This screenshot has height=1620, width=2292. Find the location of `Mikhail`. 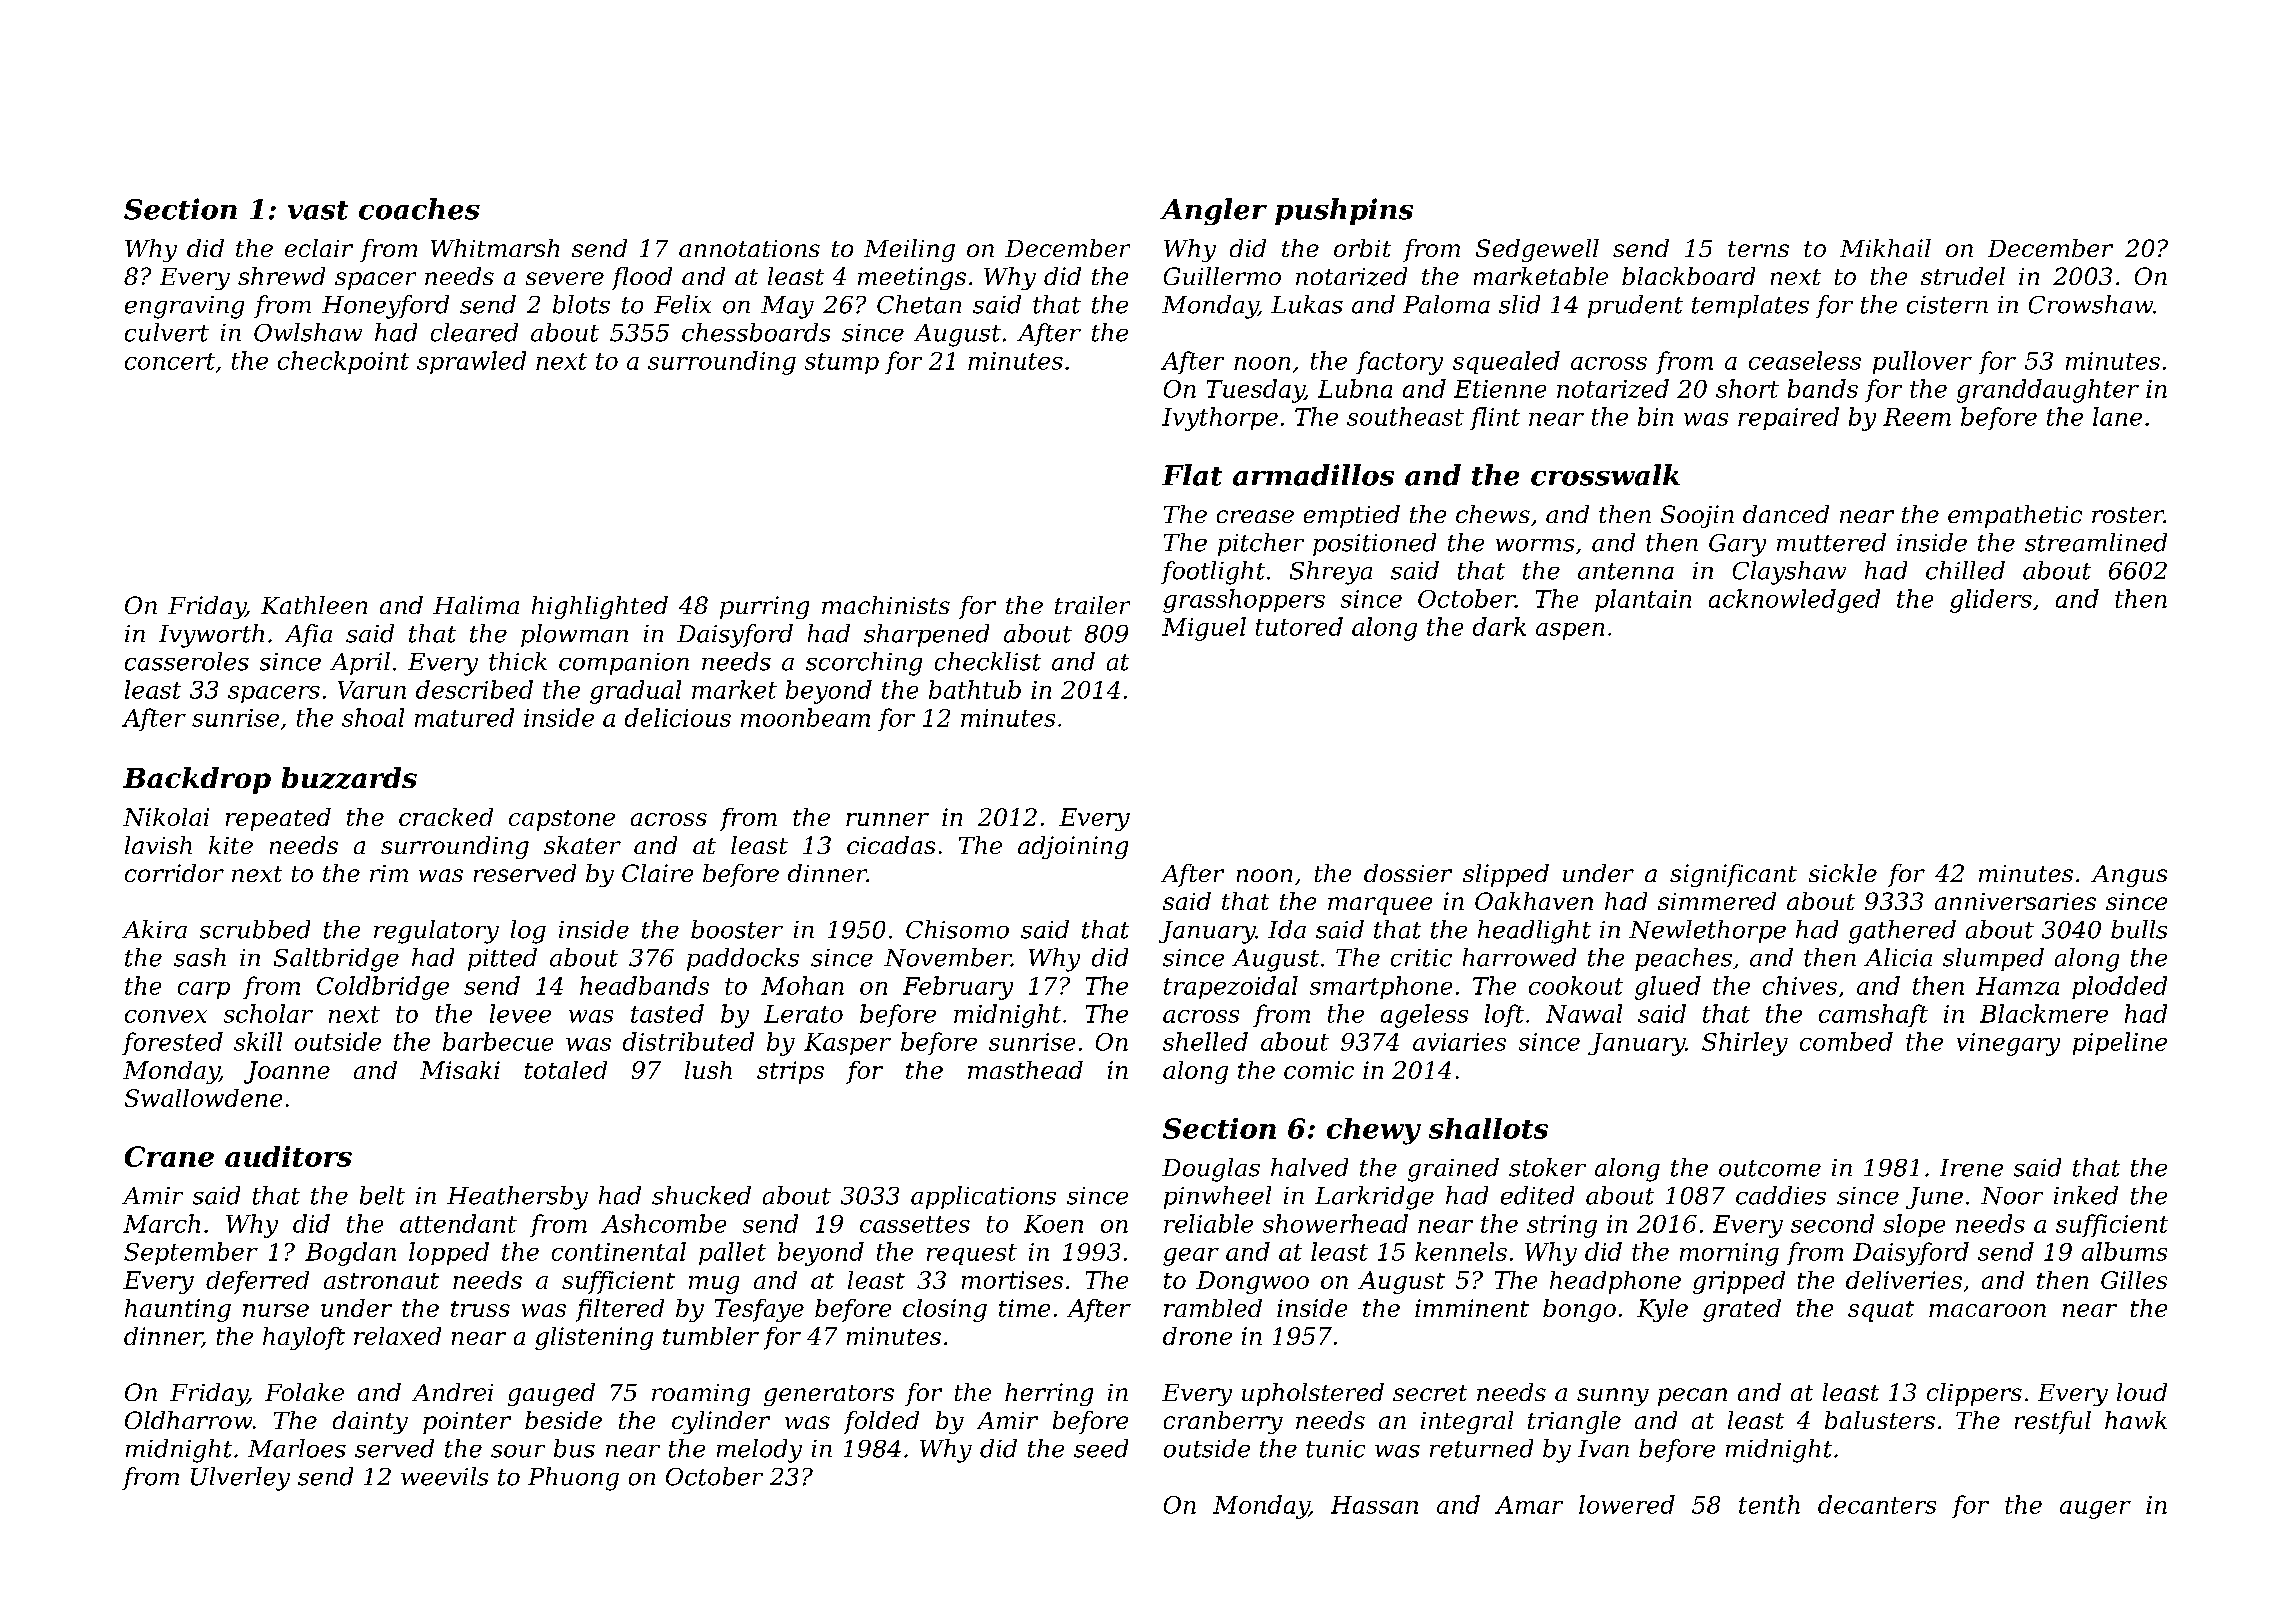

Mikhail is located at coordinates (1885, 248).
